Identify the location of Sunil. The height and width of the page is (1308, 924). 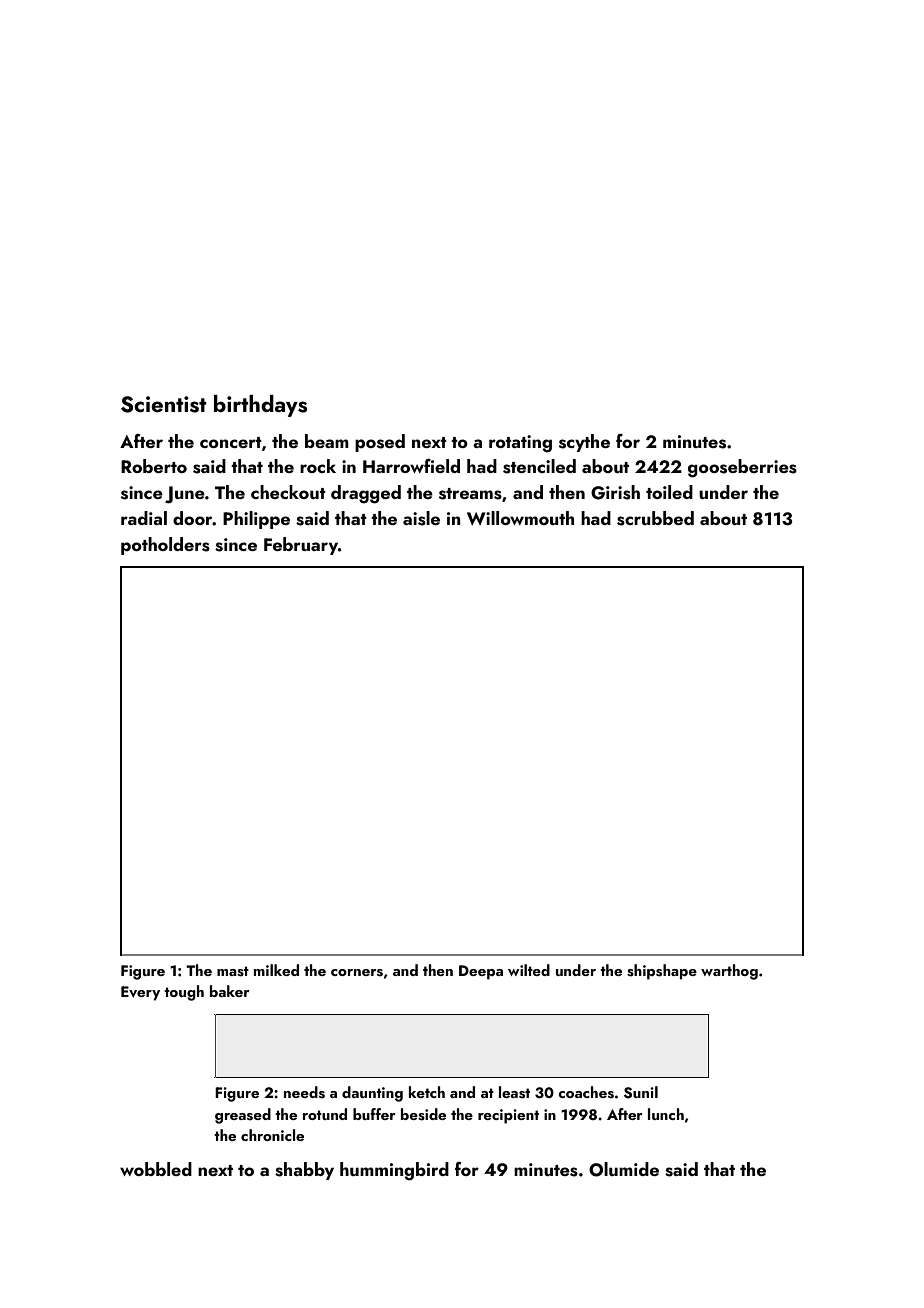
(641, 1092).
